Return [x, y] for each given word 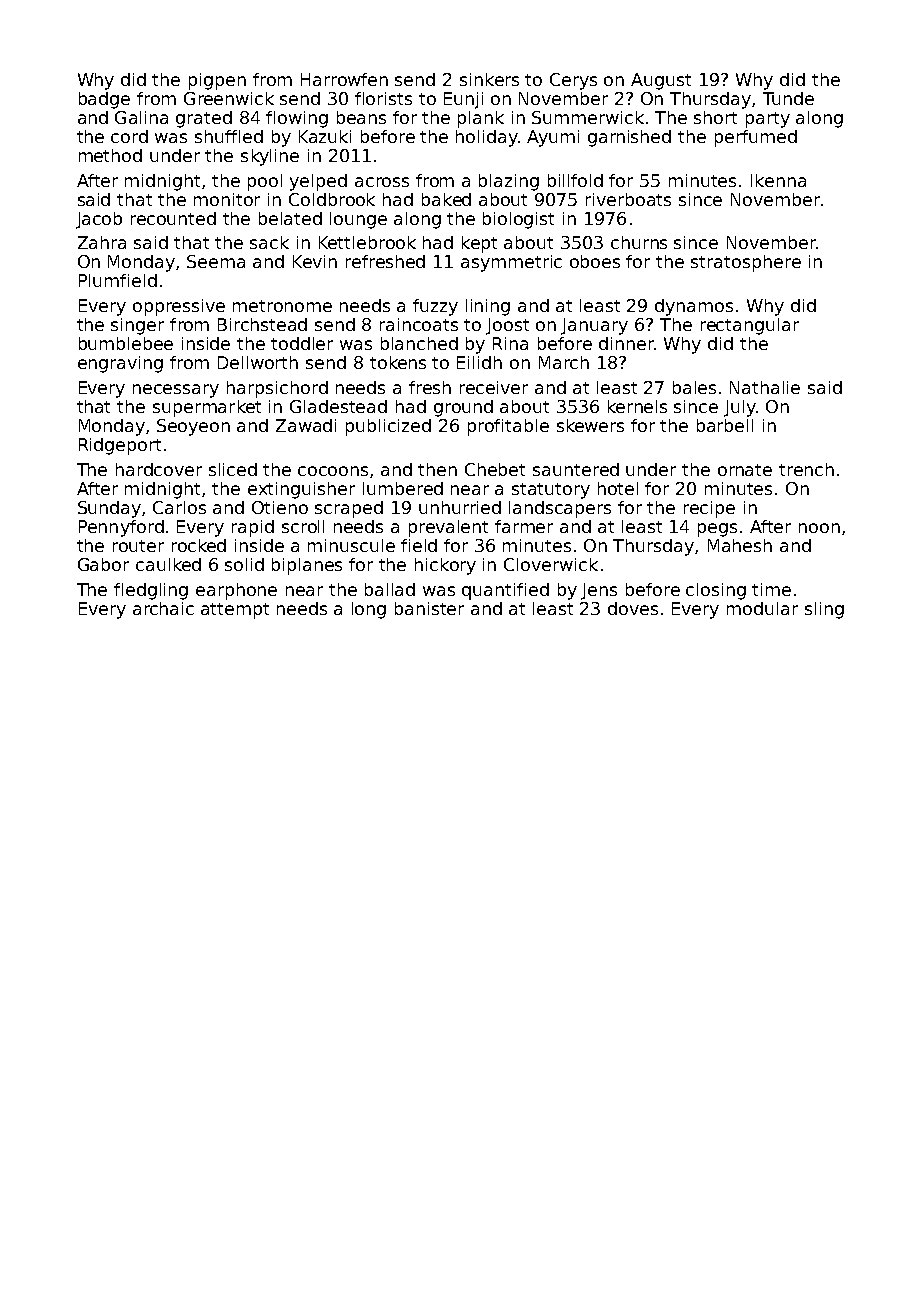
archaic [163, 608]
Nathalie [765, 387]
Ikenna [778, 180]
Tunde [788, 98]
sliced [233, 469]
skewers [590, 425]
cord [129, 136]
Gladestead [338, 406]
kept [479, 244]
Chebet [495, 469]
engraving [120, 364]
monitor [227, 199]
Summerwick [588, 117]
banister [429, 608]
